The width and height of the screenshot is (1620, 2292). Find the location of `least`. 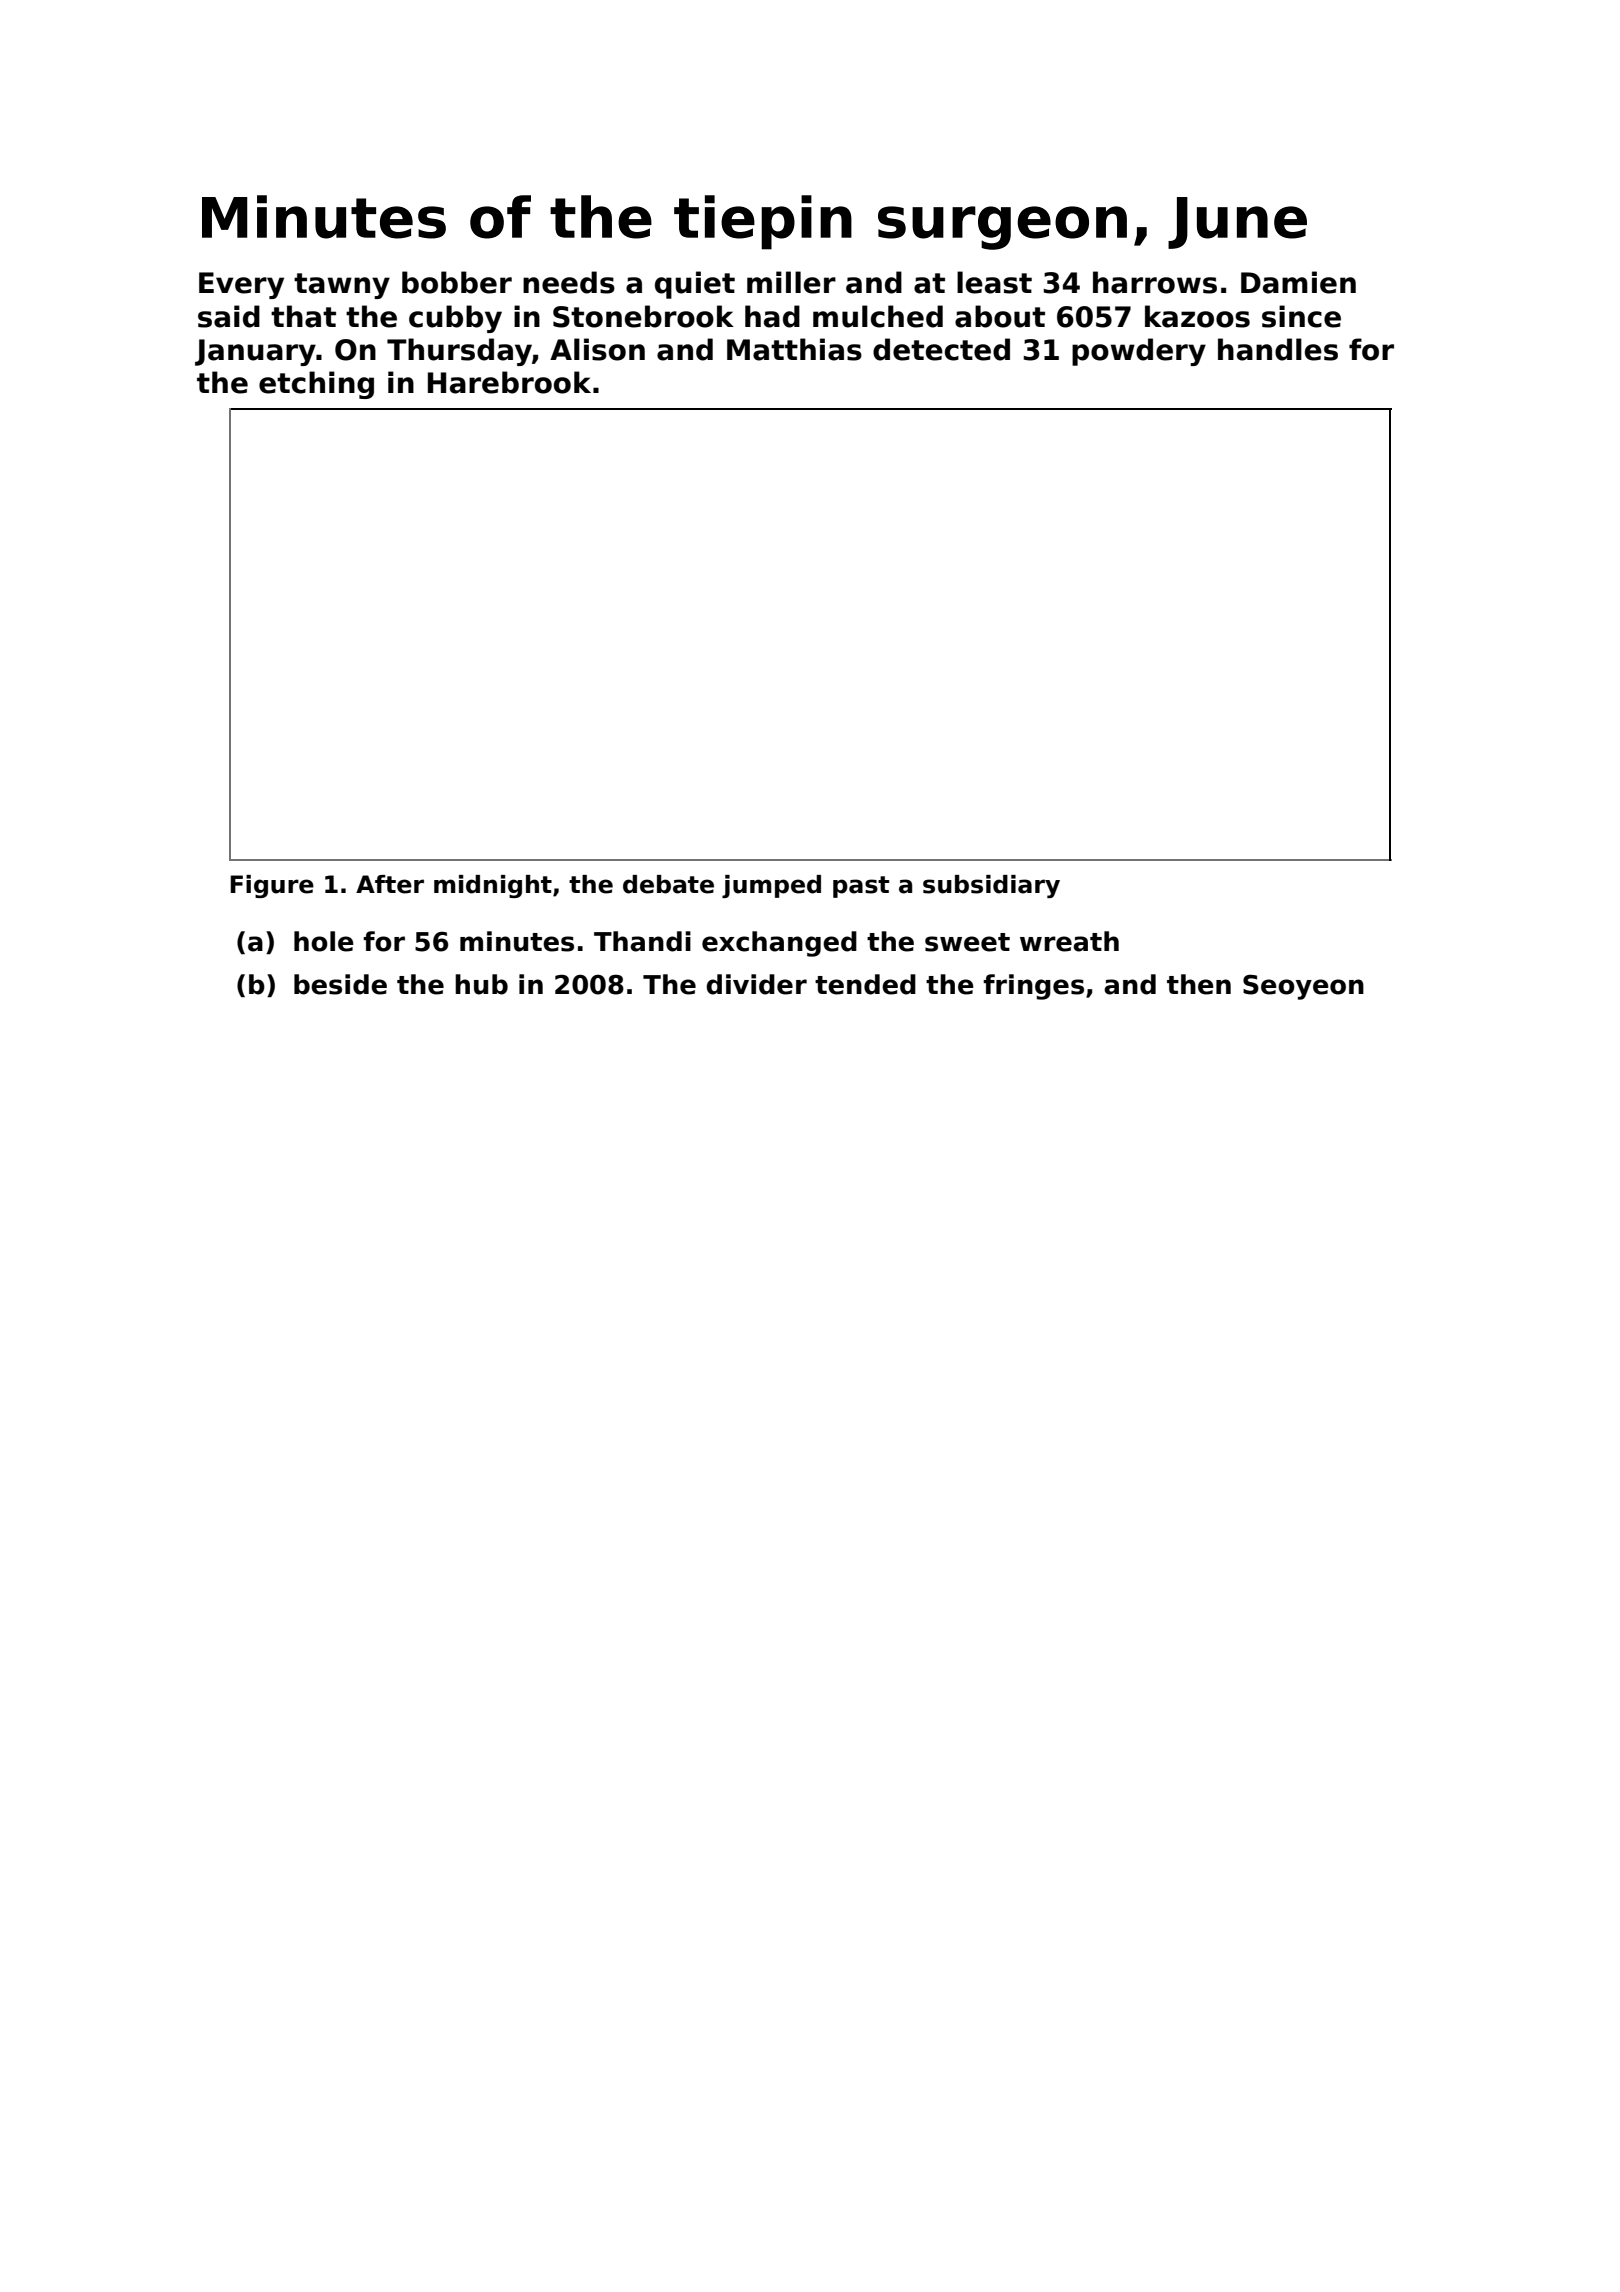

least is located at coordinates (994, 282).
